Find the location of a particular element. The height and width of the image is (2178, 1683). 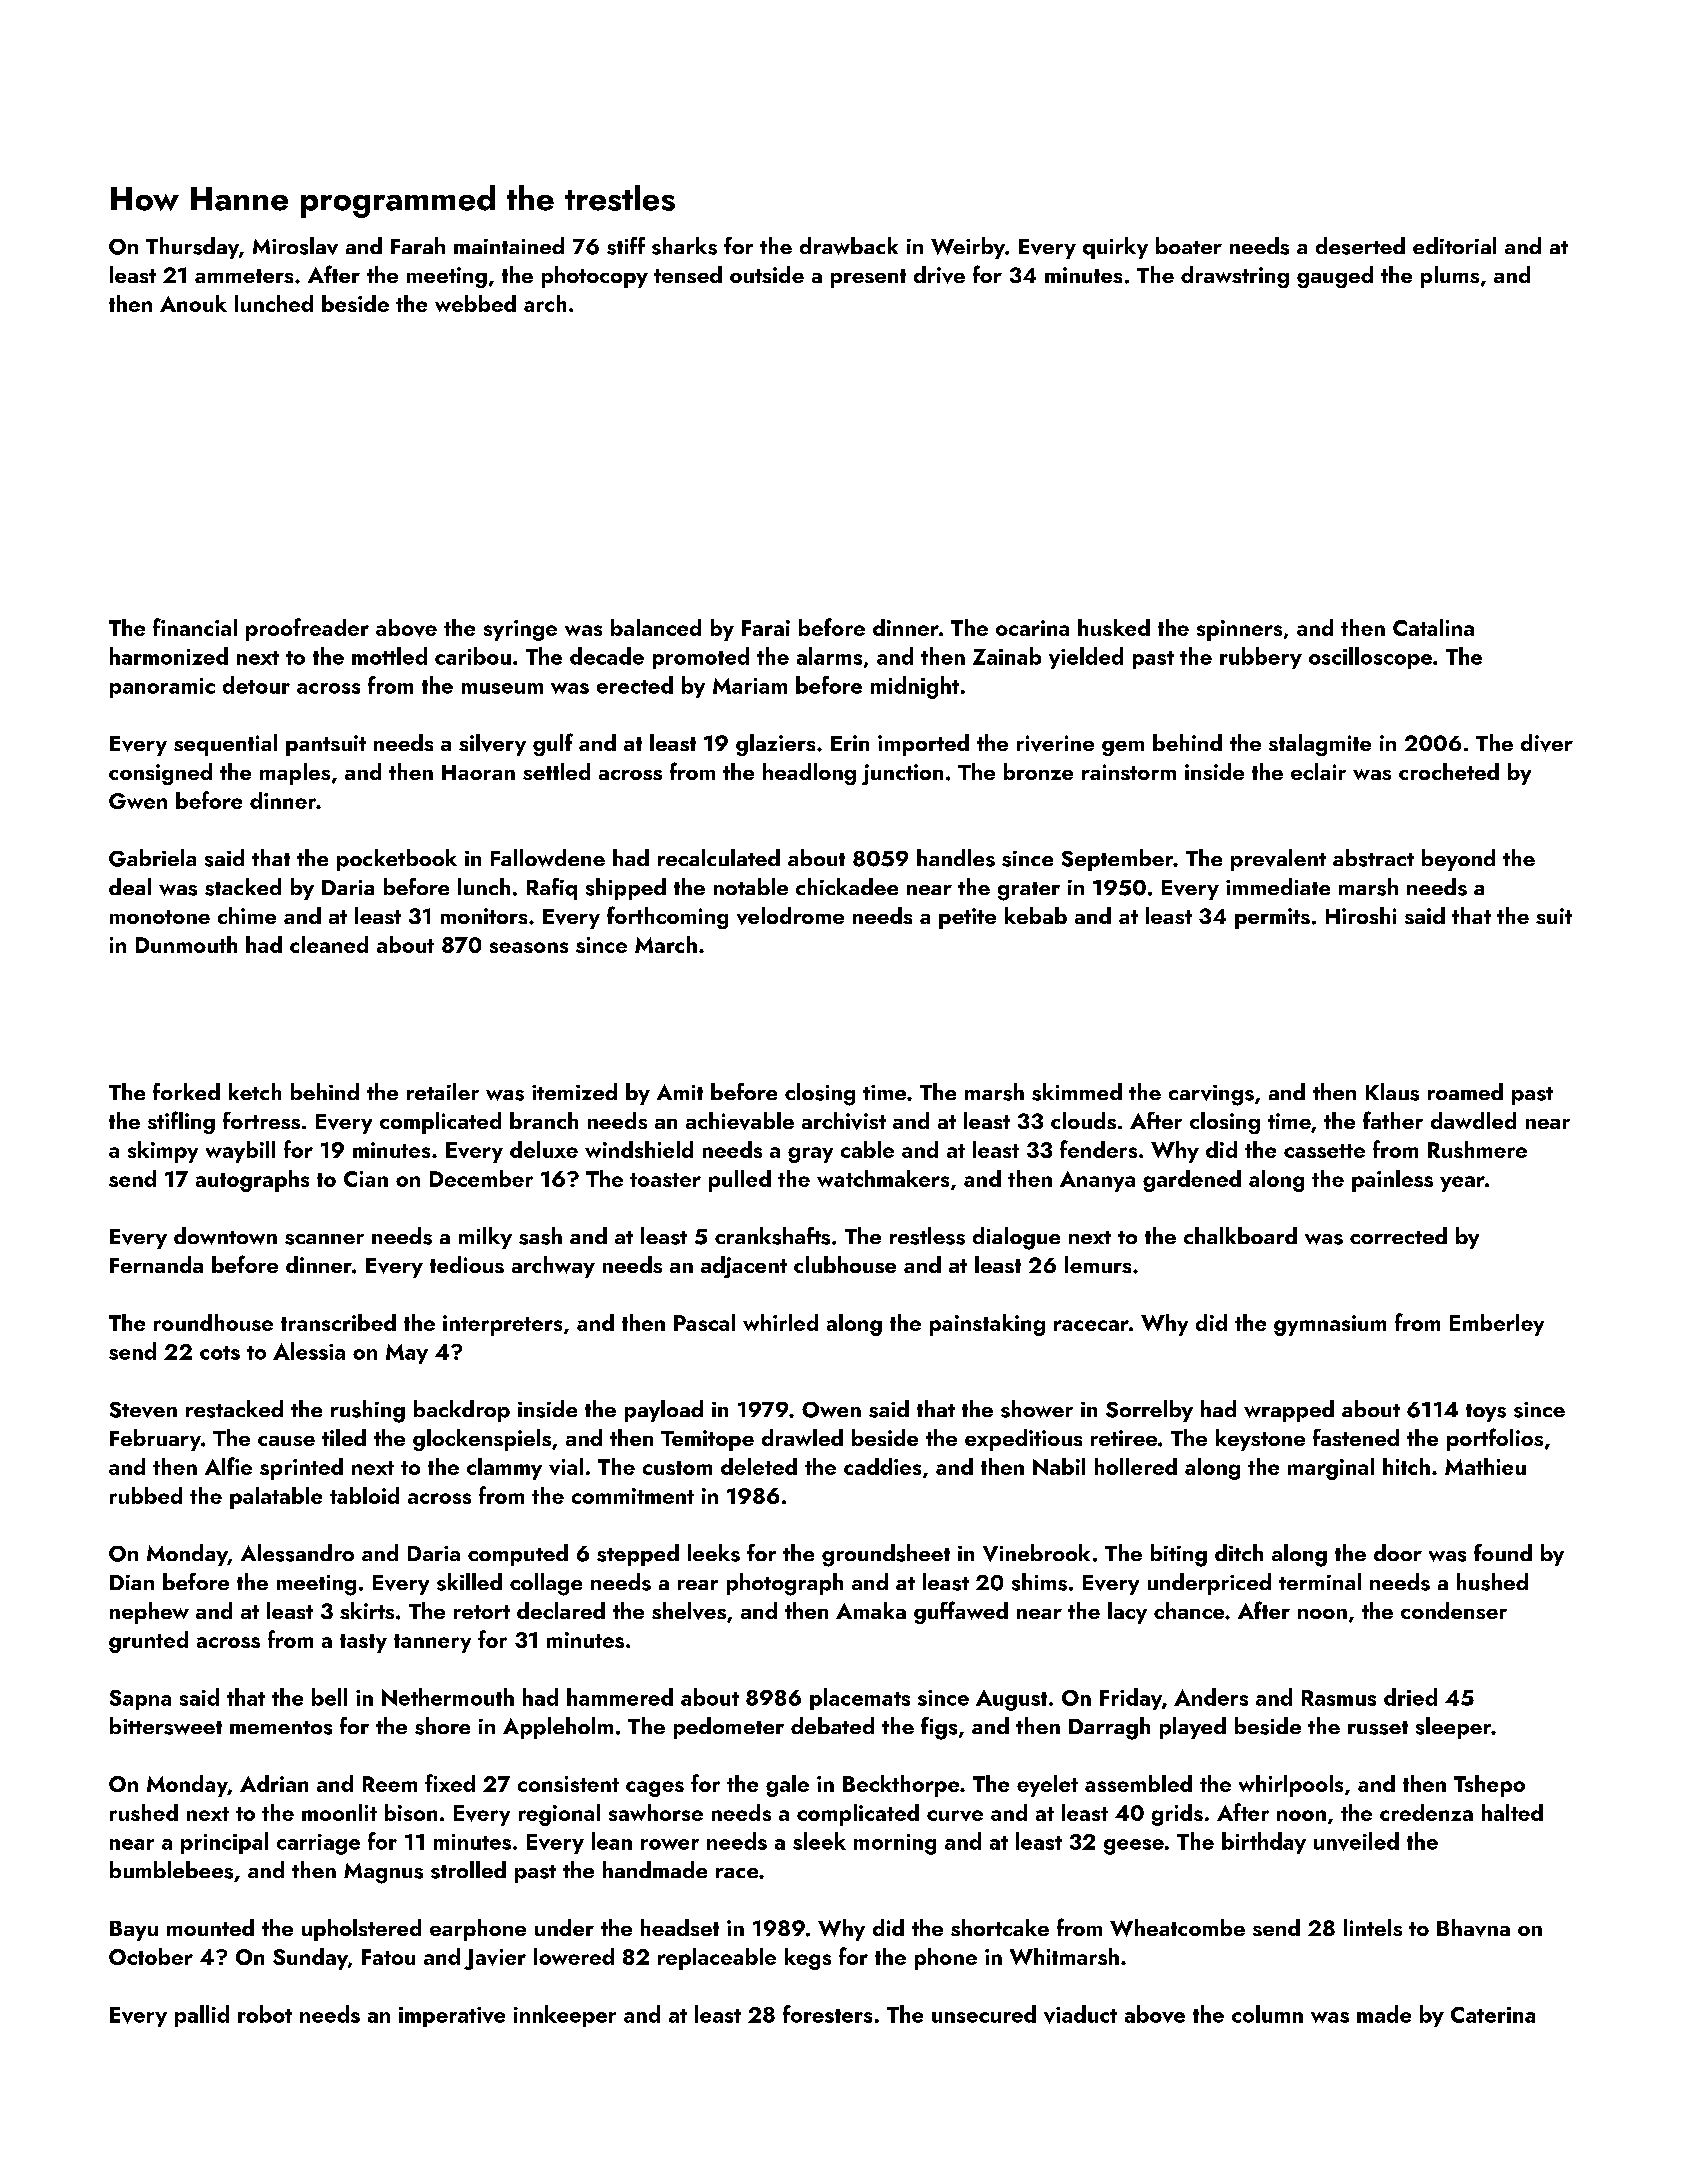

leeks is located at coordinates (714, 1553).
